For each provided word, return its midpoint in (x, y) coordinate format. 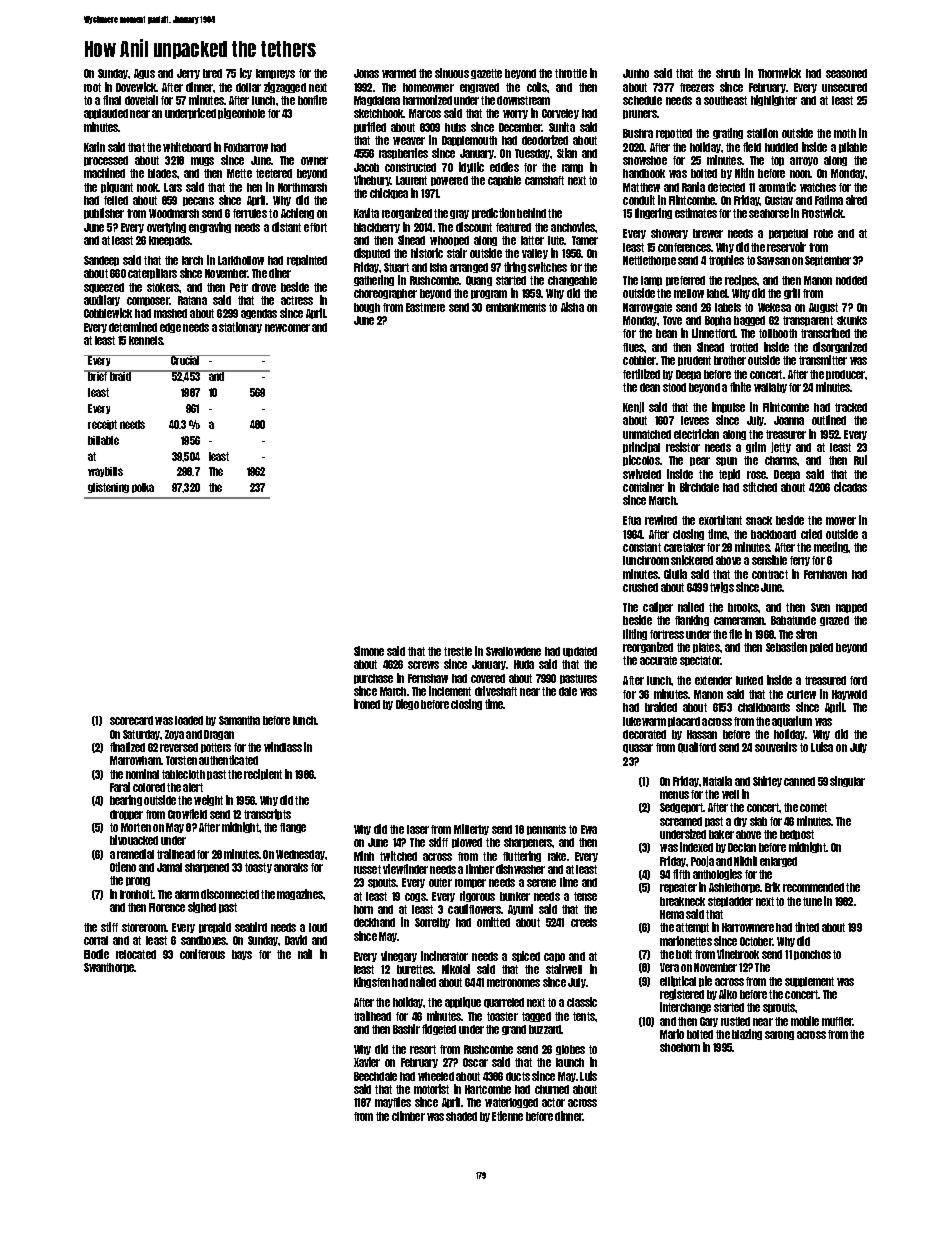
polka (143, 488)
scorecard (131, 720)
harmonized (427, 100)
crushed (640, 587)
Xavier (367, 1062)
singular (847, 781)
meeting (831, 547)
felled (116, 200)
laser (418, 829)
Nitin (744, 173)
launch (570, 1062)
